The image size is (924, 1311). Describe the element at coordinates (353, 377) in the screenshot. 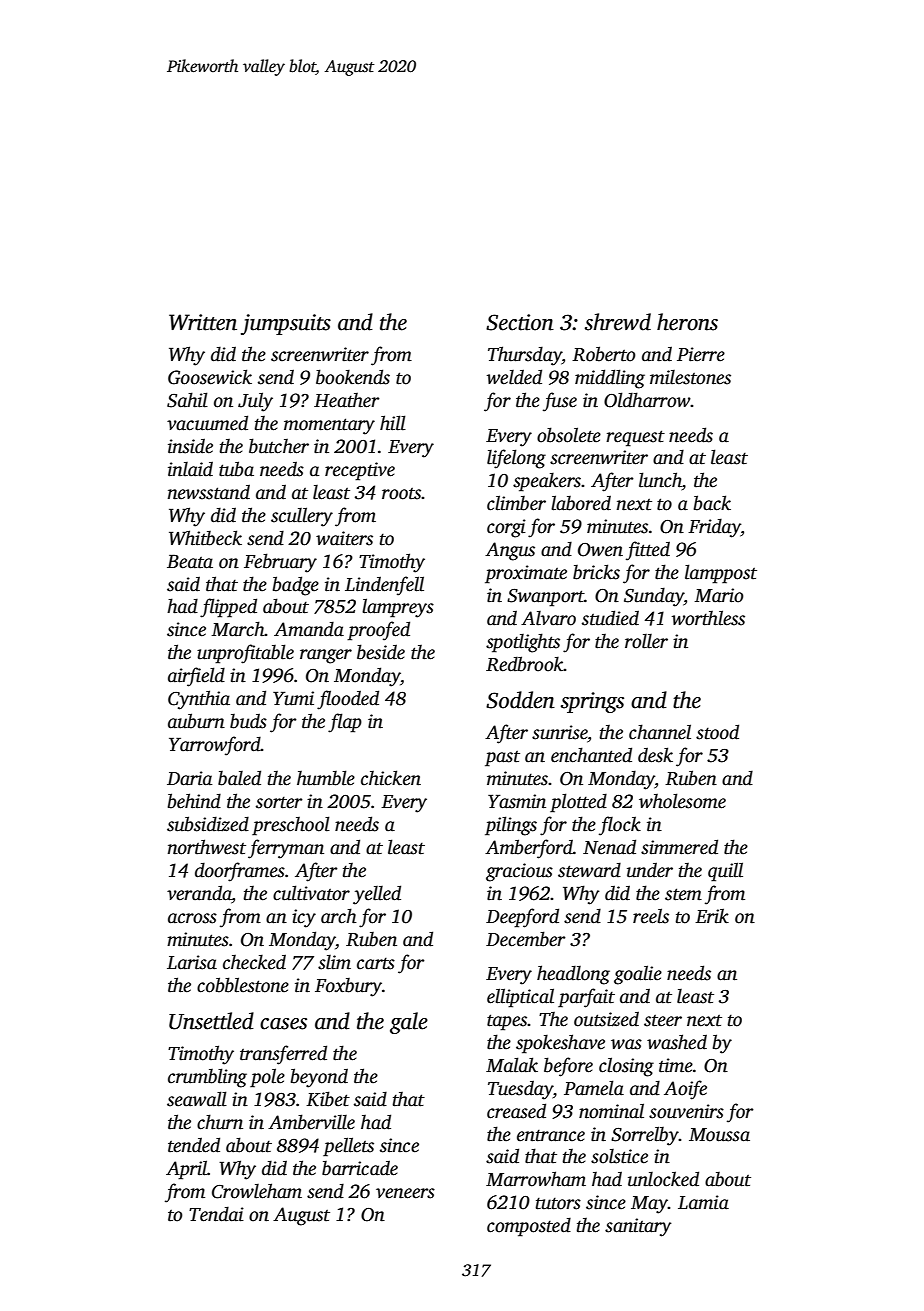

I see `bookends` at that location.
